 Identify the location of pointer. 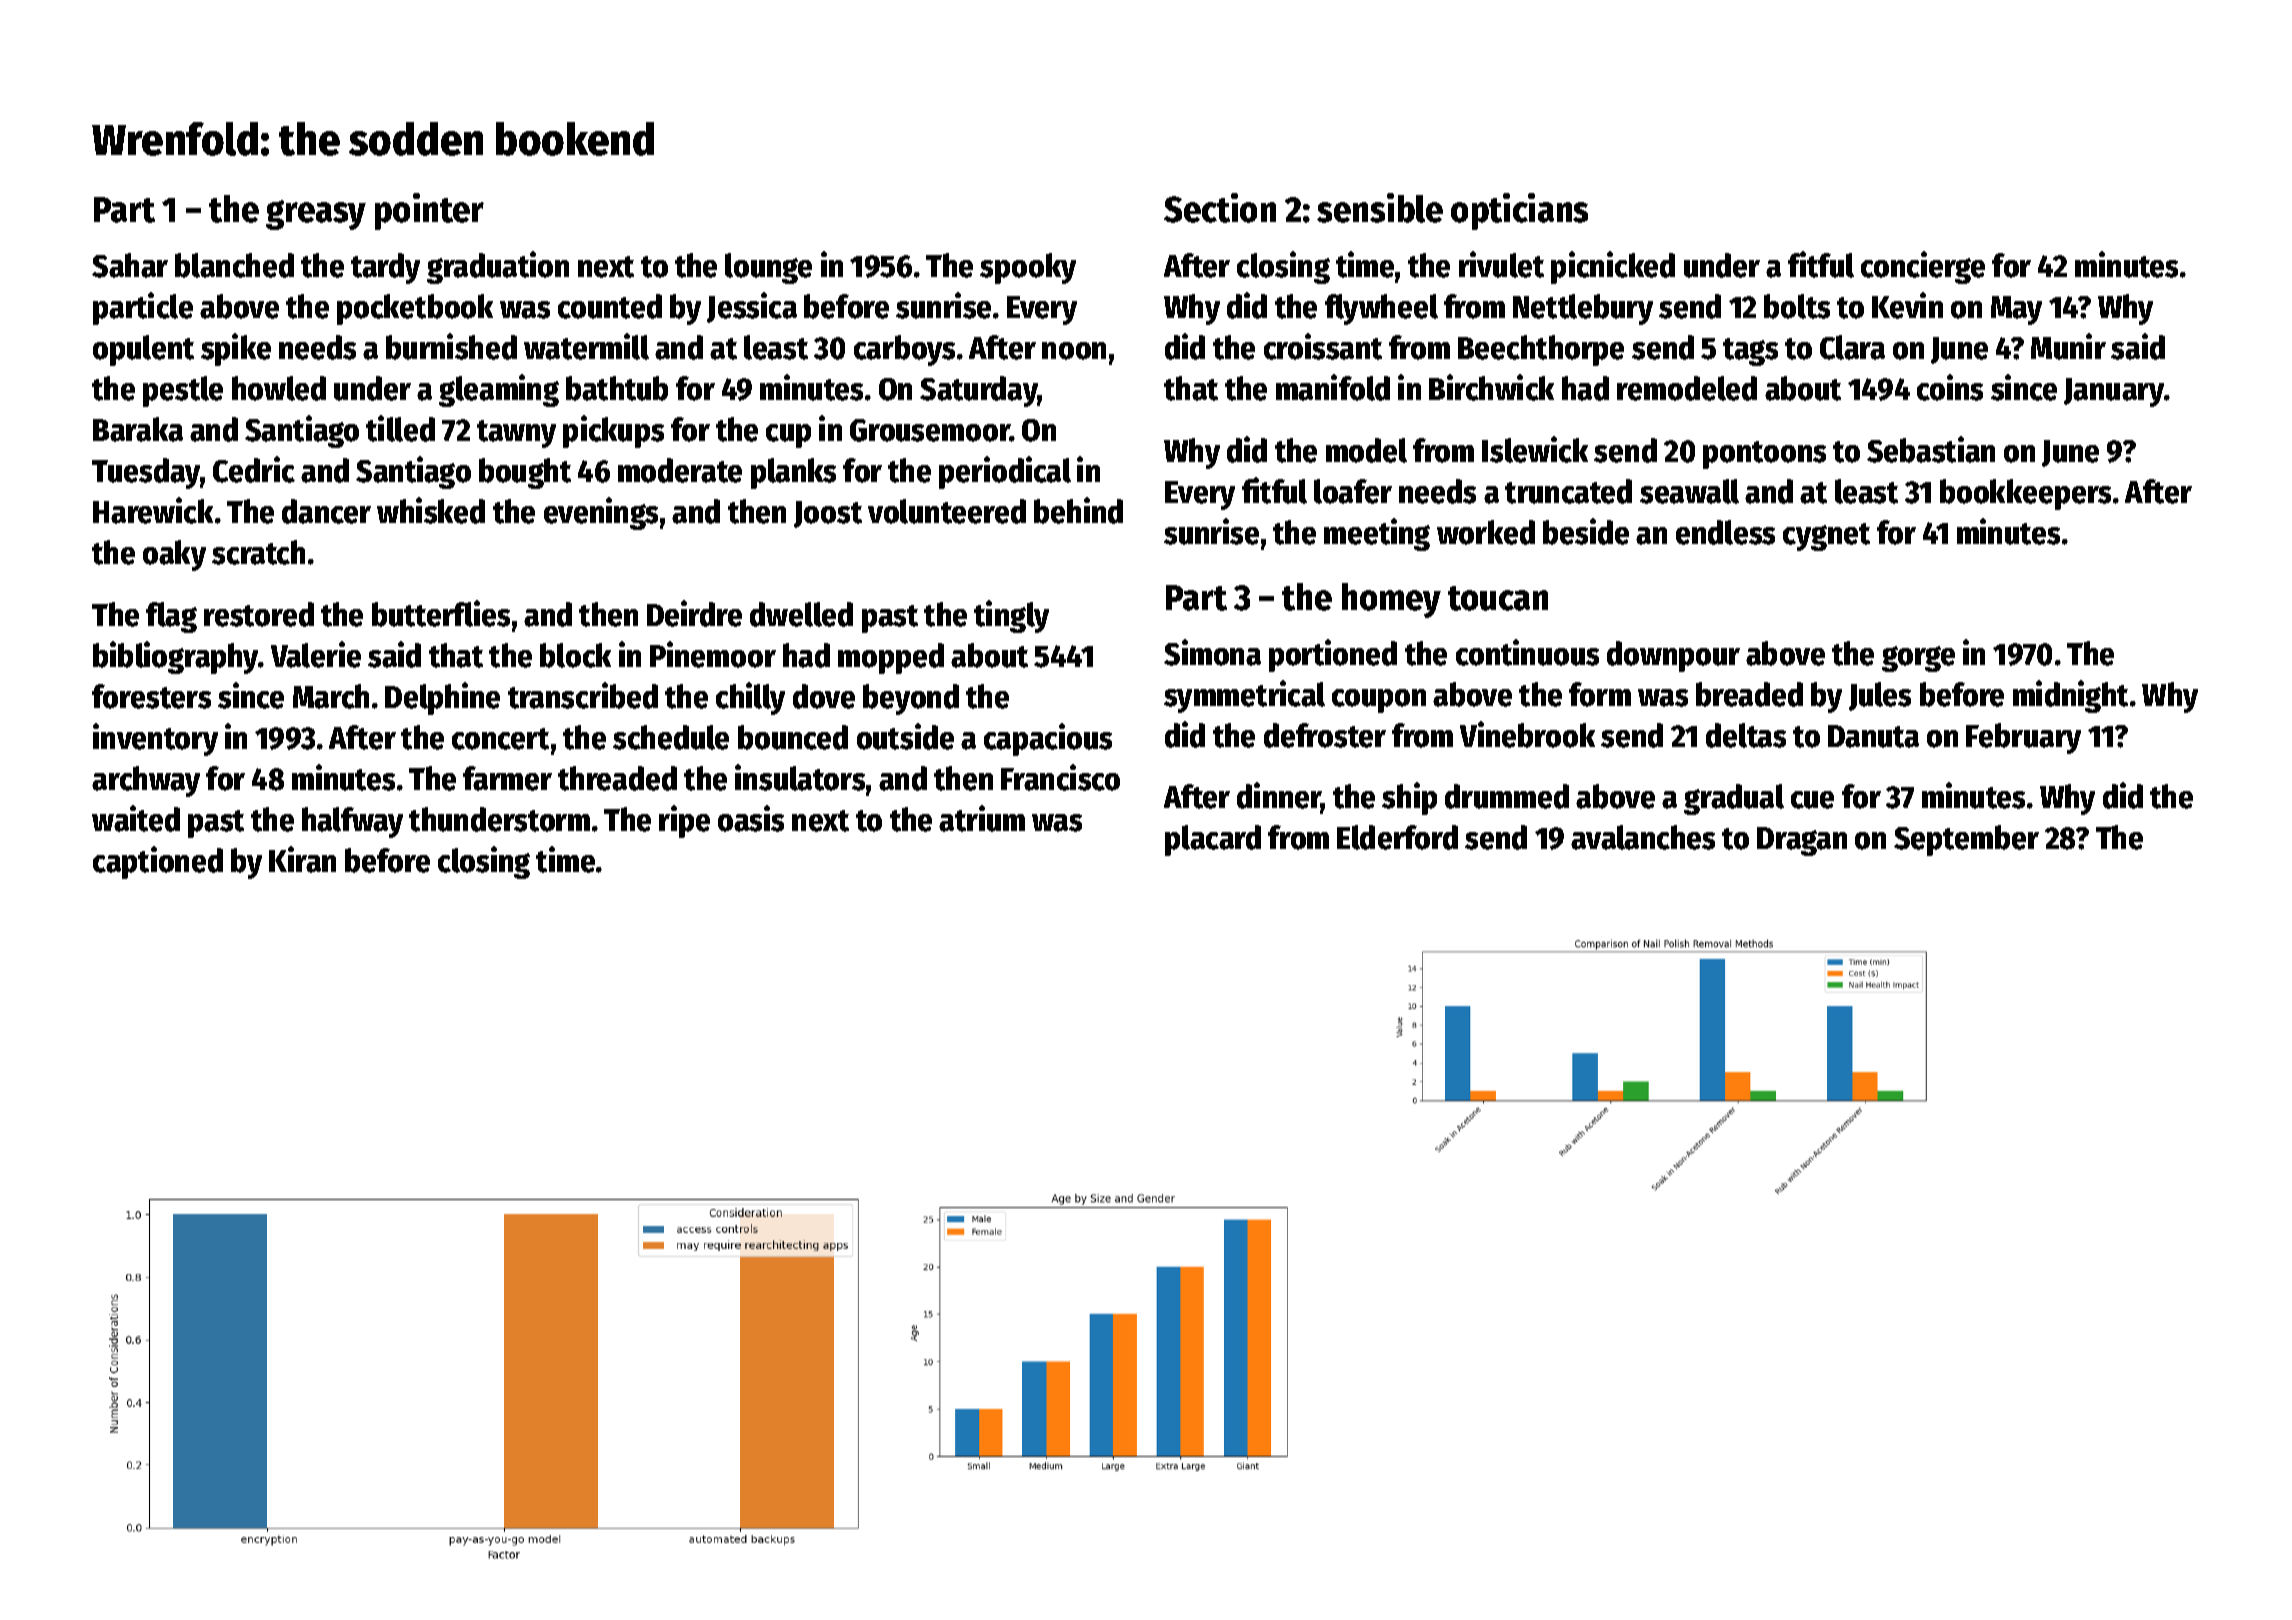
(429, 211).
